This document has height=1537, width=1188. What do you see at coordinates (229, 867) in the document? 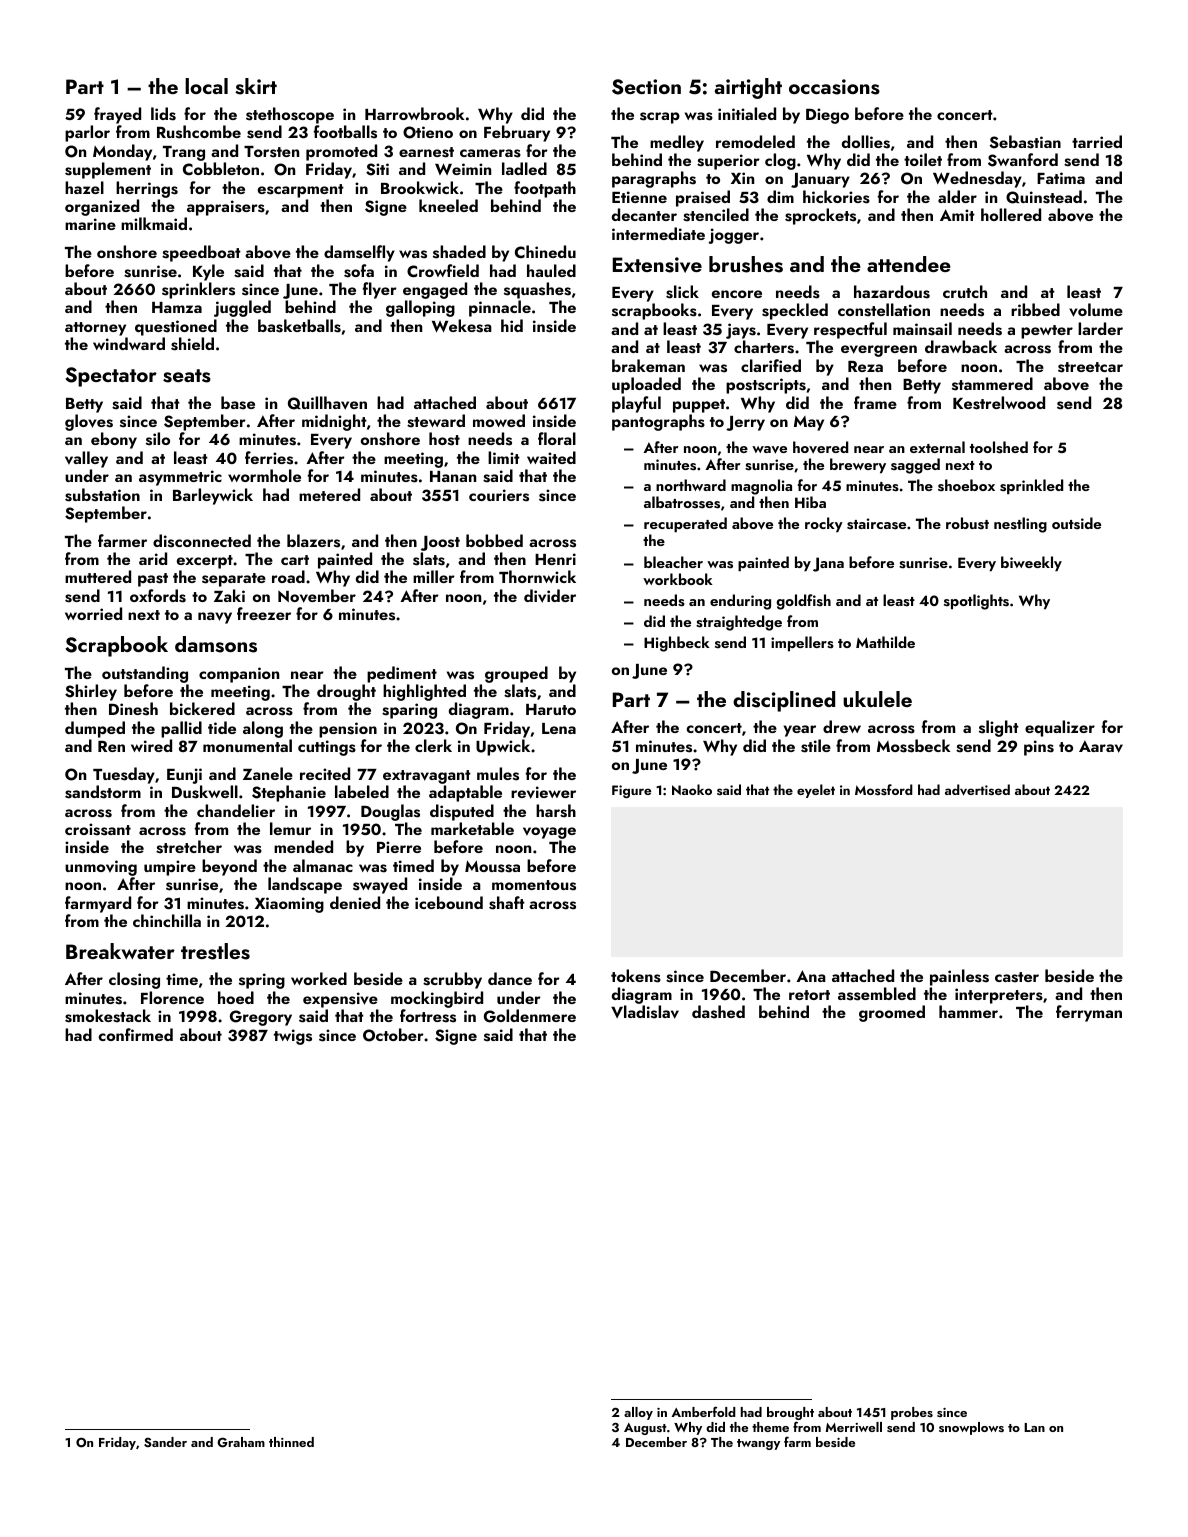
I see `beyond` at bounding box center [229, 867].
